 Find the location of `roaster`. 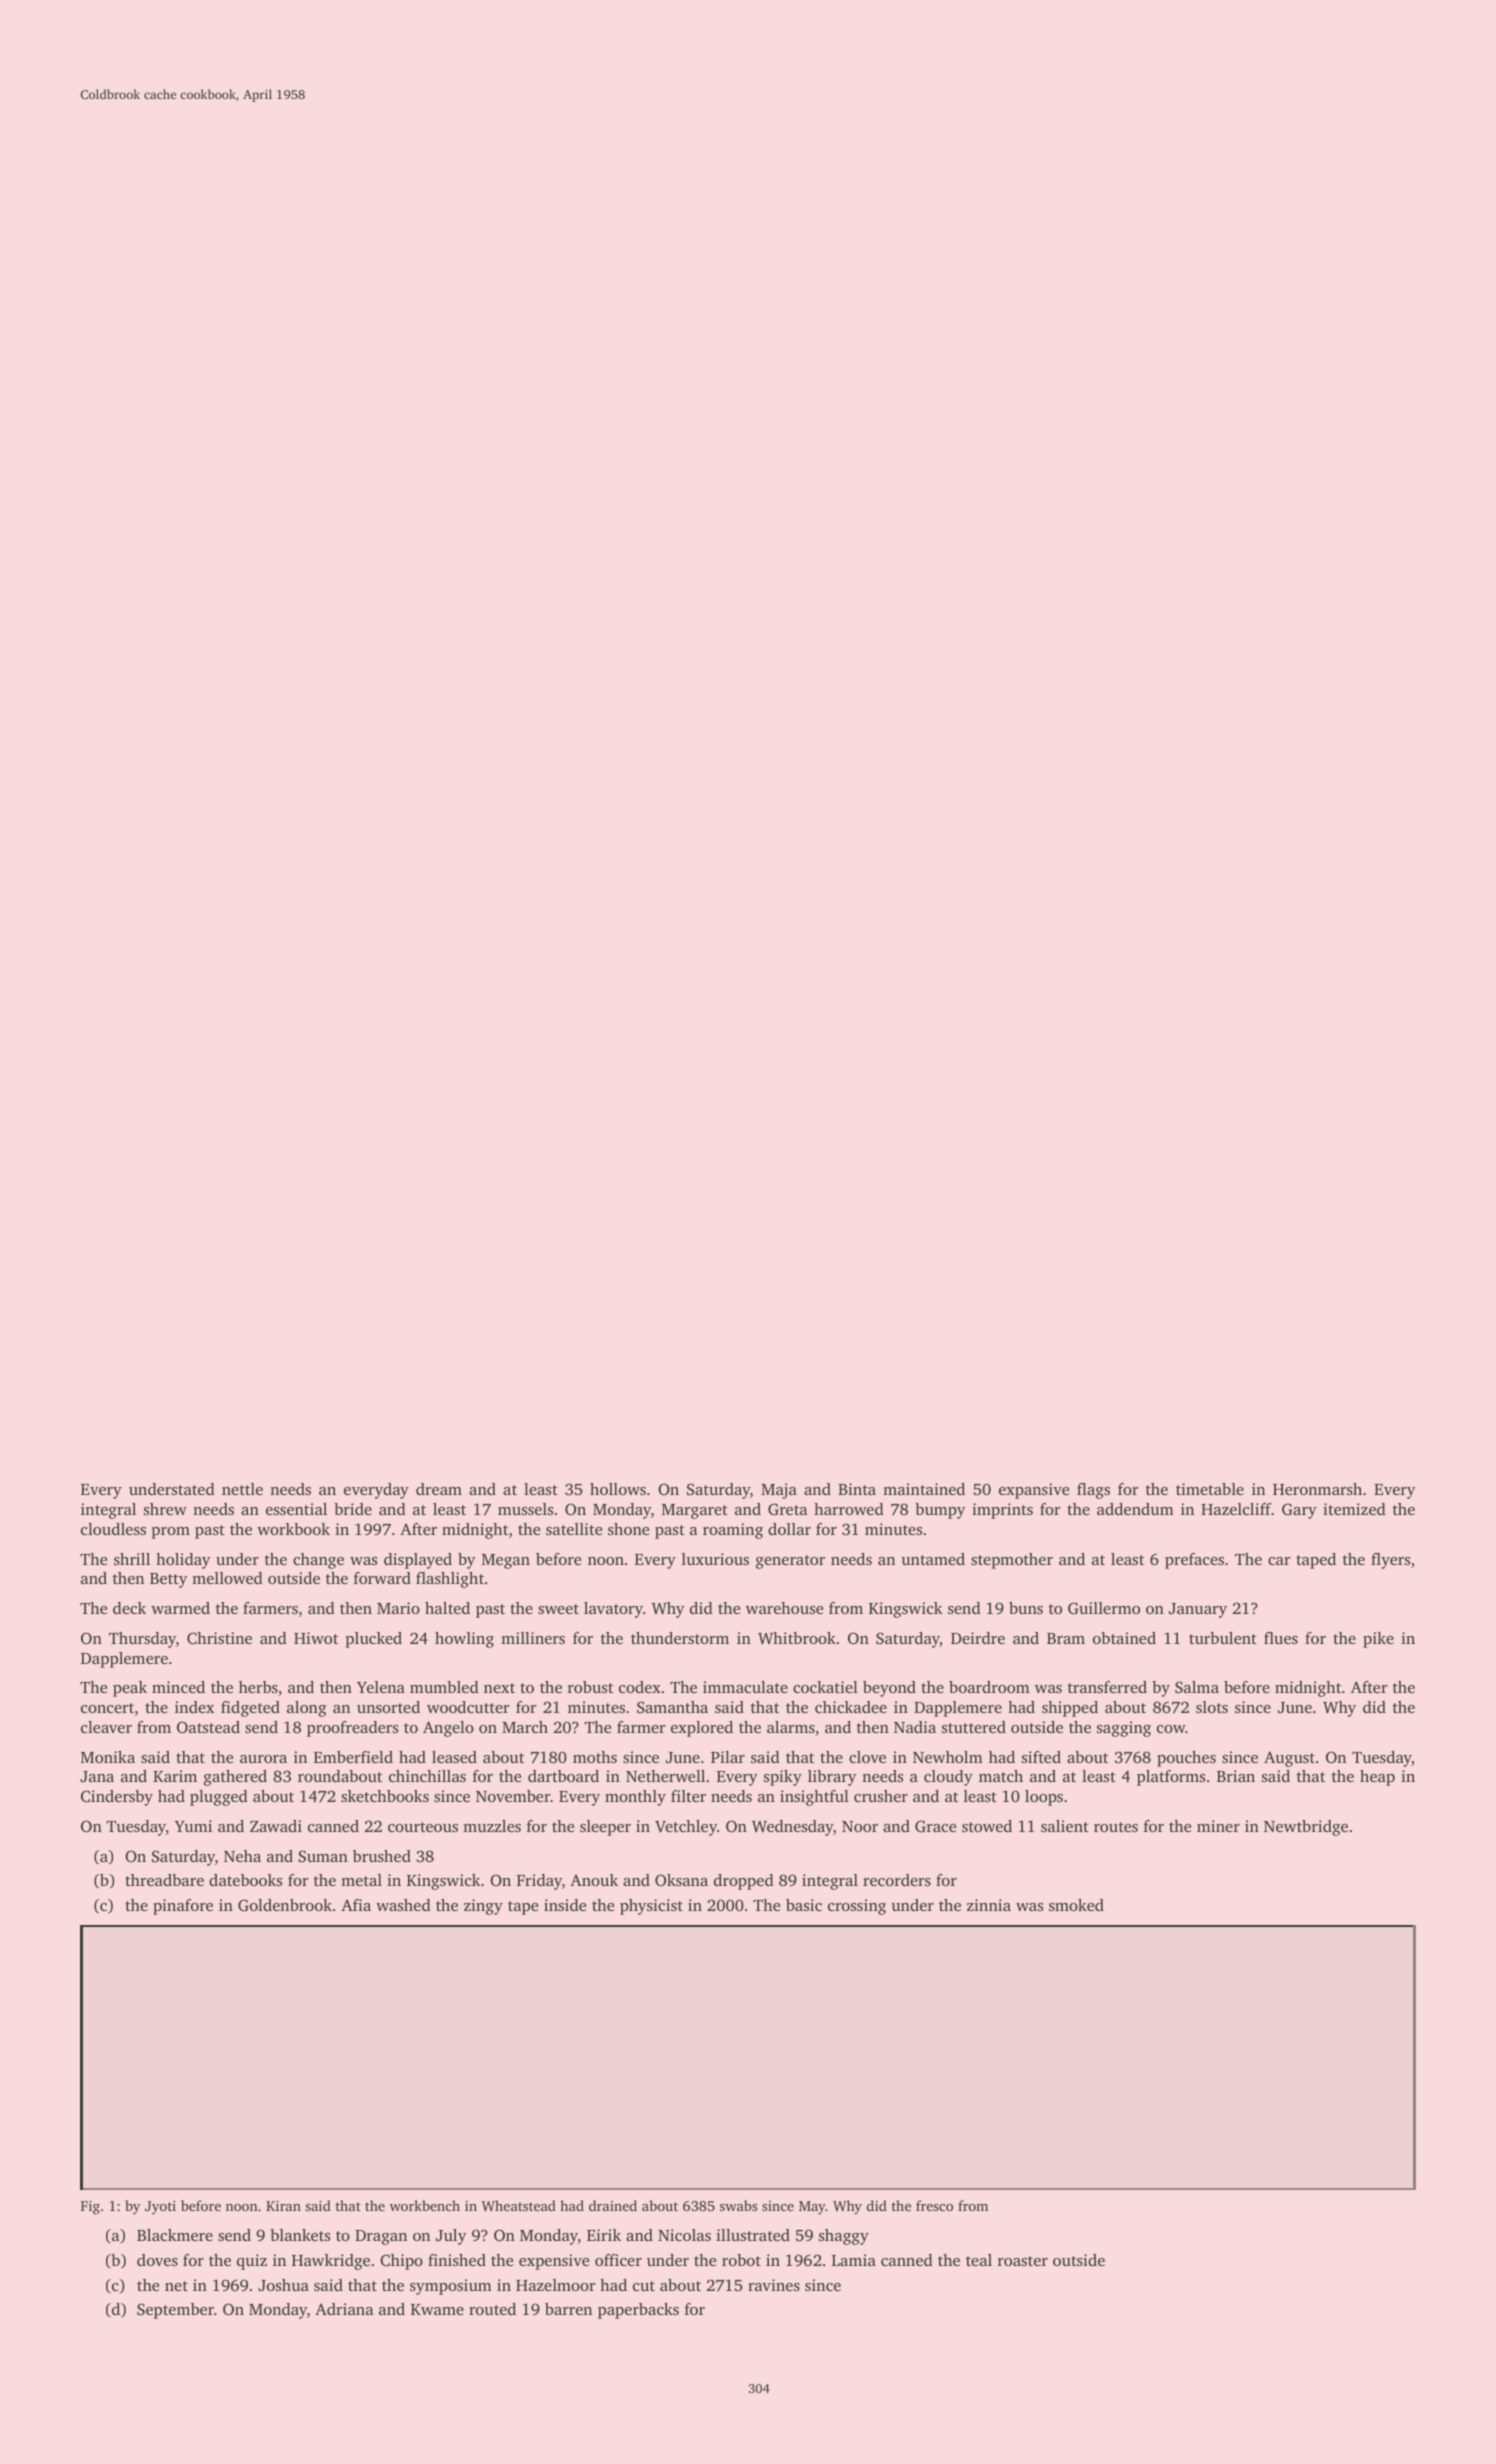

roaster is located at coordinates (1023, 2261).
